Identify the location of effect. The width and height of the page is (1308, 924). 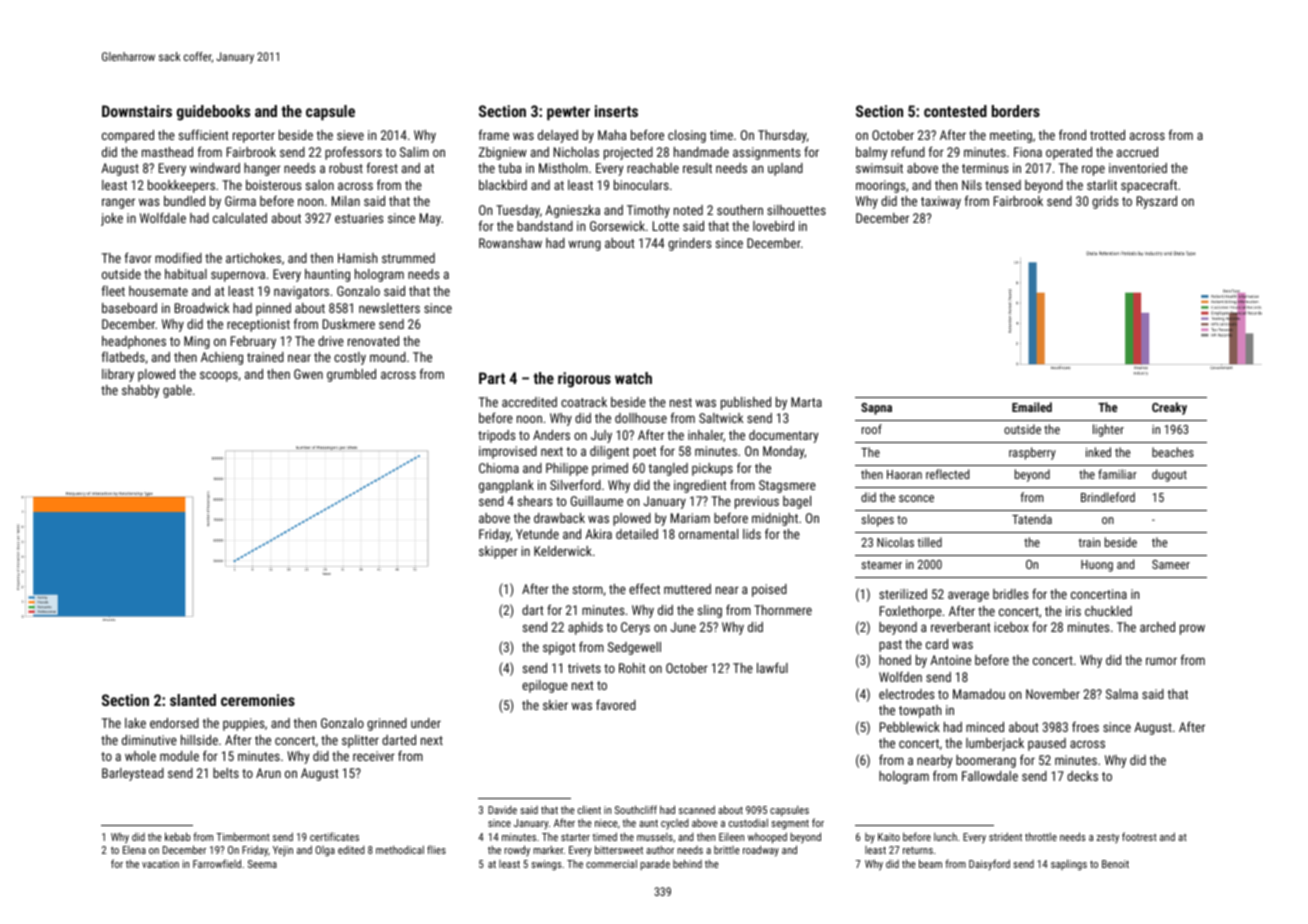
(644, 588).
